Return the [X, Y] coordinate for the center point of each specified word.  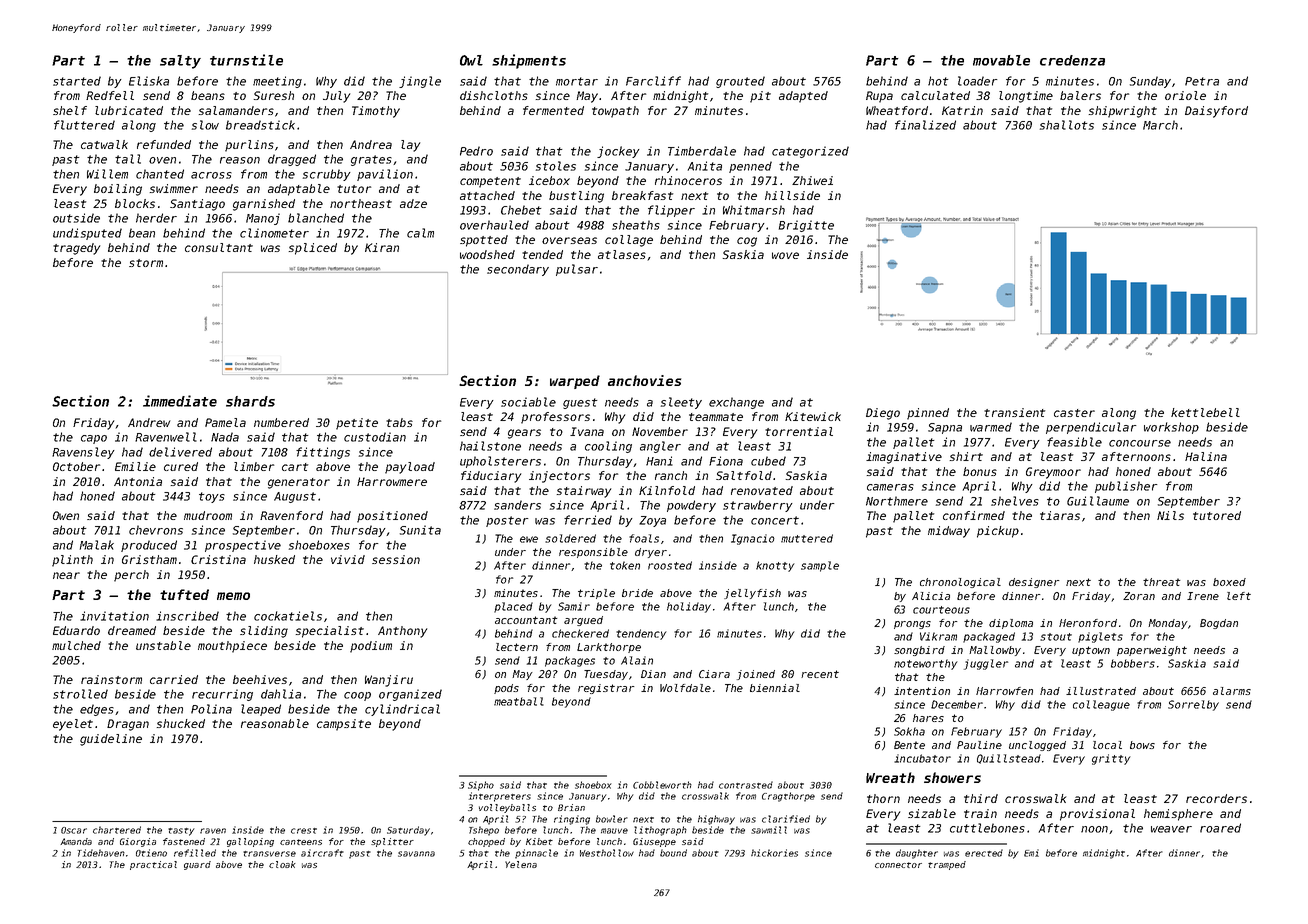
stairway [584, 492]
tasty [181, 832]
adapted [803, 97]
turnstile [246, 60]
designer [1034, 583]
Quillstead [1009, 759]
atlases [622, 254]
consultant [219, 247]
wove [785, 255]
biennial [775, 688]
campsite [344, 725]
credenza [1072, 60]
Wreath [890, 777]
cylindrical [402, 710]
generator [299, 483]
